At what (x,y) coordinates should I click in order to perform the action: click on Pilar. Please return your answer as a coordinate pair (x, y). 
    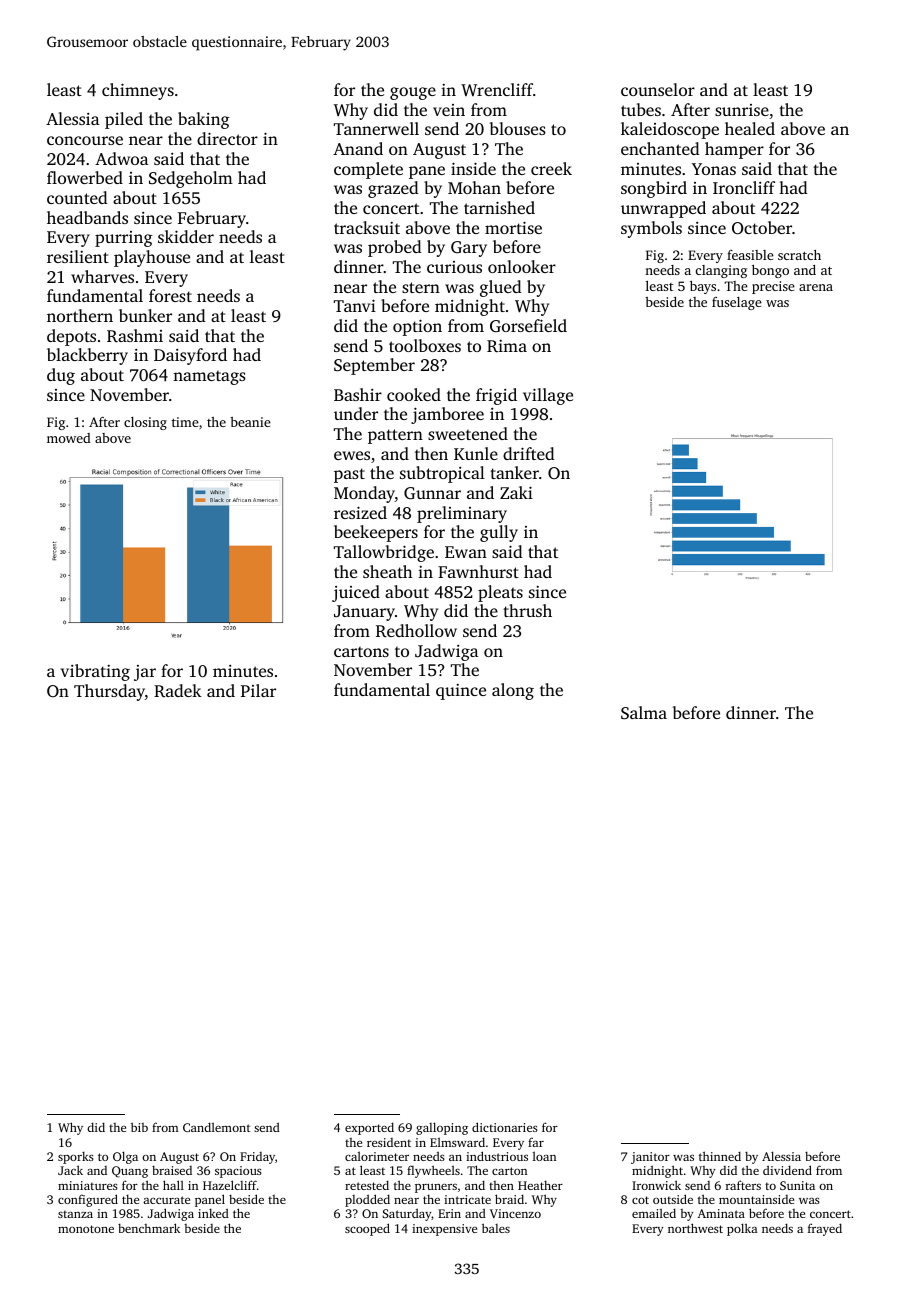
    Looking at the image, I should click on (258, 690).
